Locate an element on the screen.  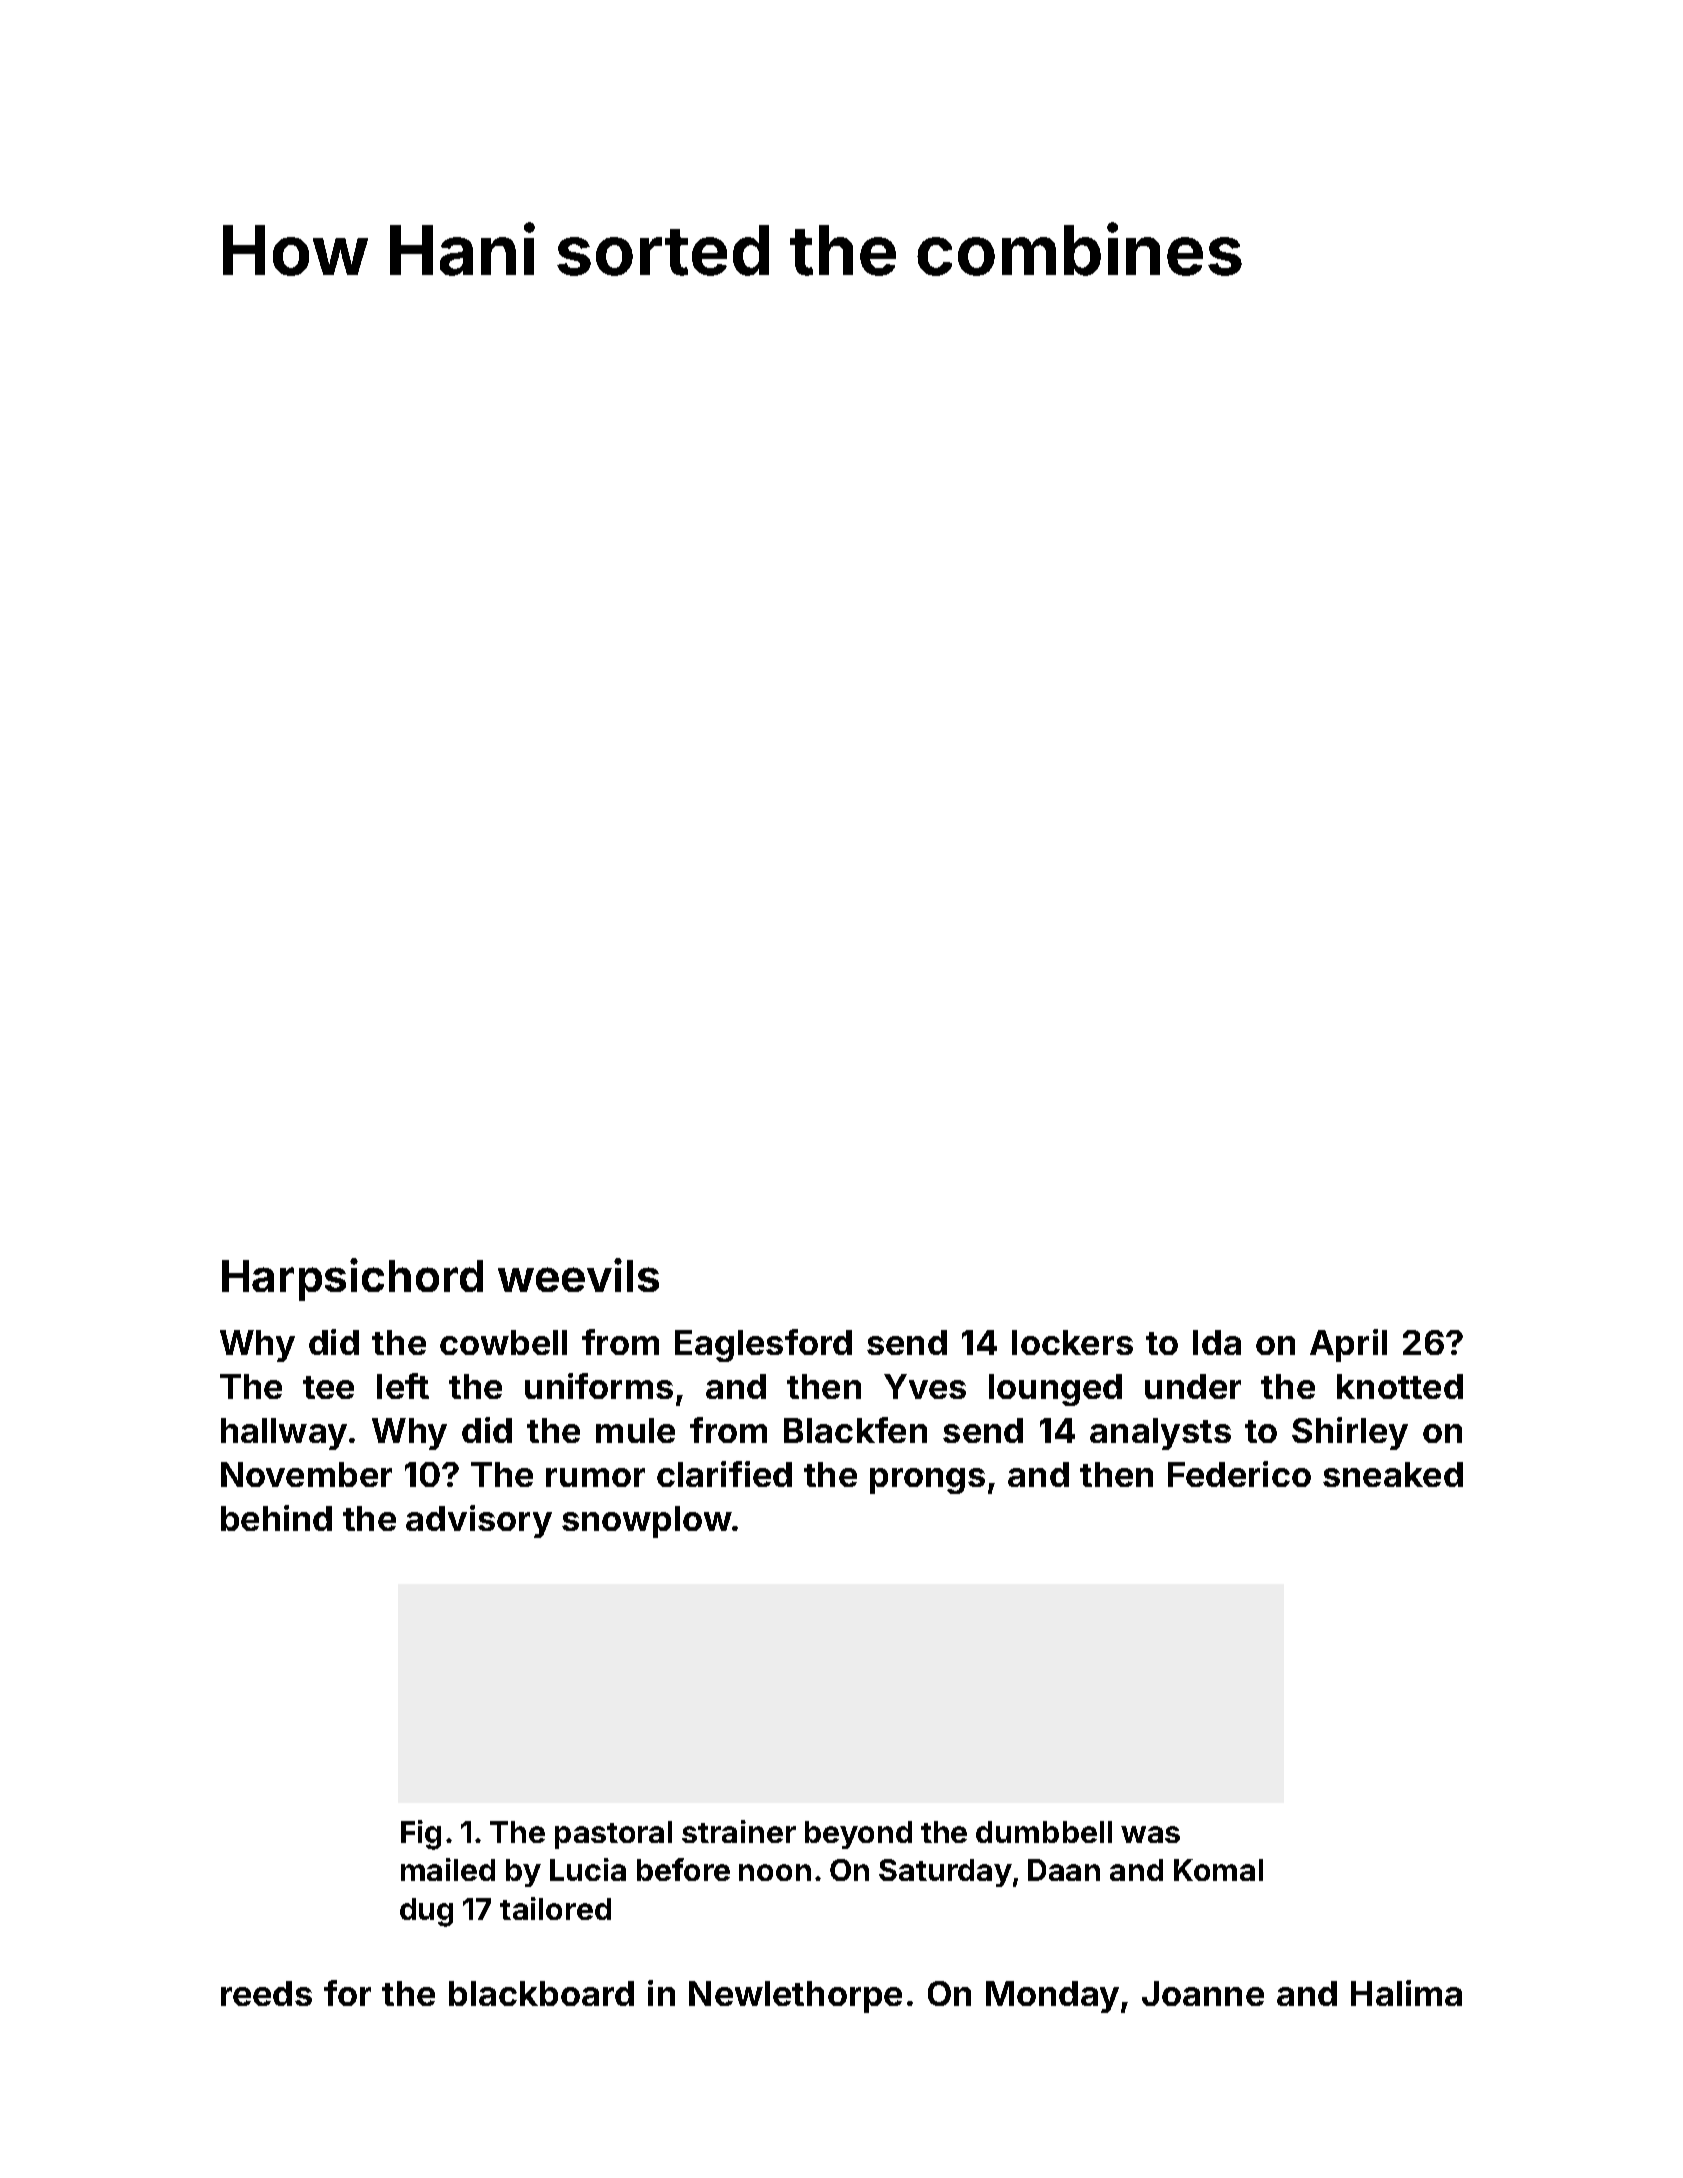
snowplow is located at coordinates (647, 1522).
